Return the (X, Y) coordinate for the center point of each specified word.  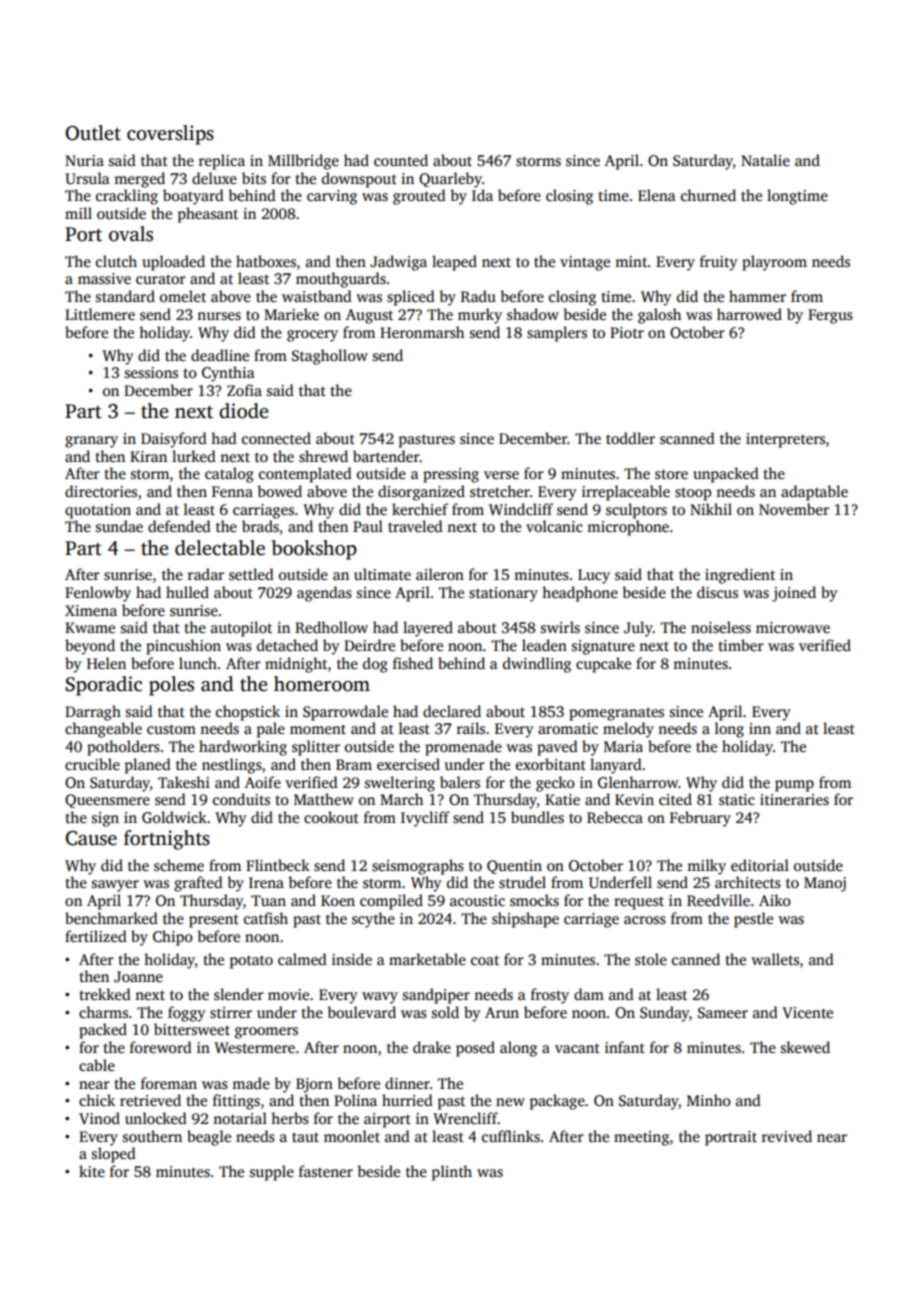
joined (794, 594)
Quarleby (450, 180)
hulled (187, 592)
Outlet (93, 133)
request (639, 903)
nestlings (232, 766)
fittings (236, 1102)
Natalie (765, 160)
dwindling (537, 665)
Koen (338, 900)
